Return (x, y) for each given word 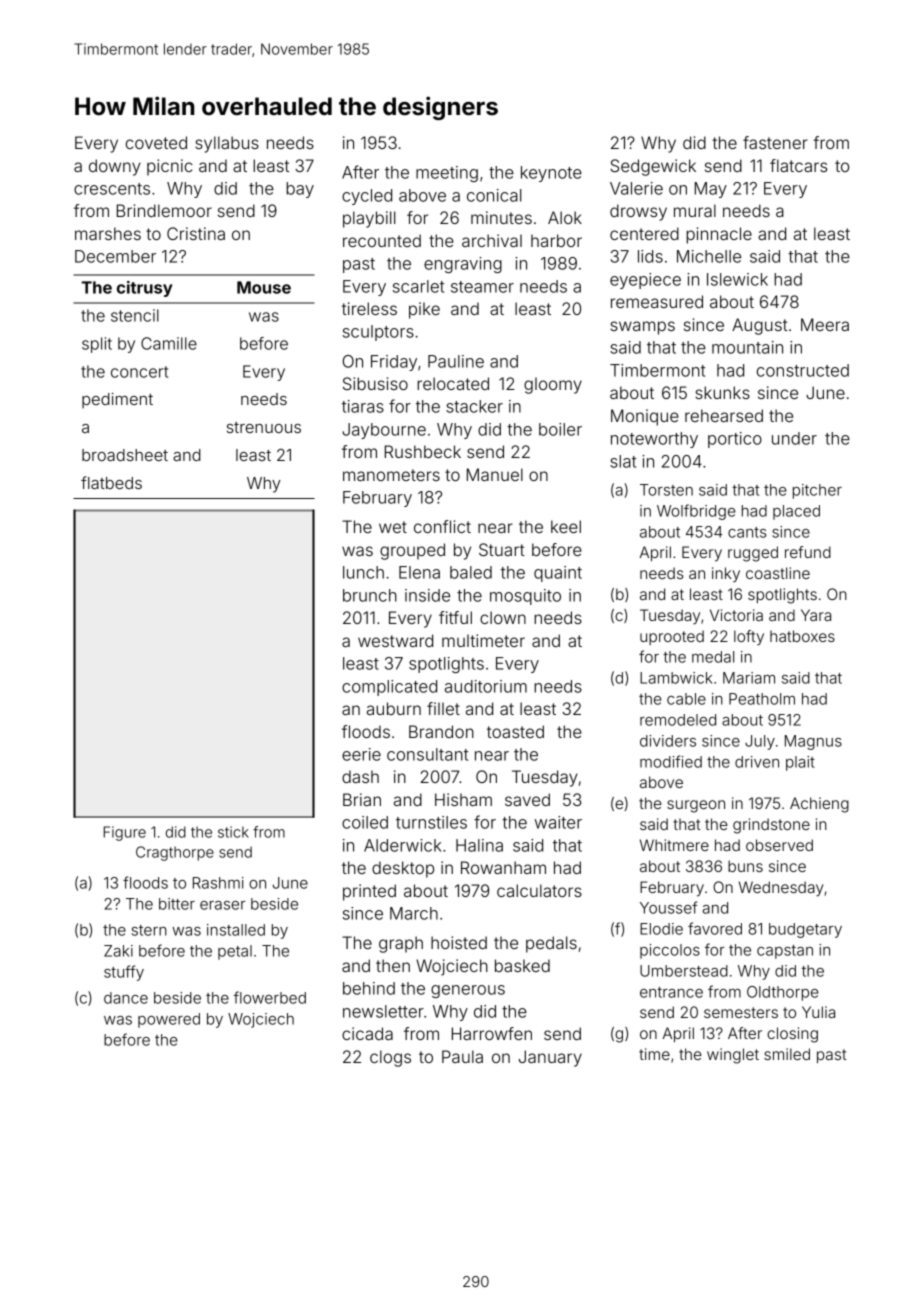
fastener (775, 142)
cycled (367, 197)
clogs (390, 1058)
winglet (733, 1056)
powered (169, 1020)
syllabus (227, 144)
